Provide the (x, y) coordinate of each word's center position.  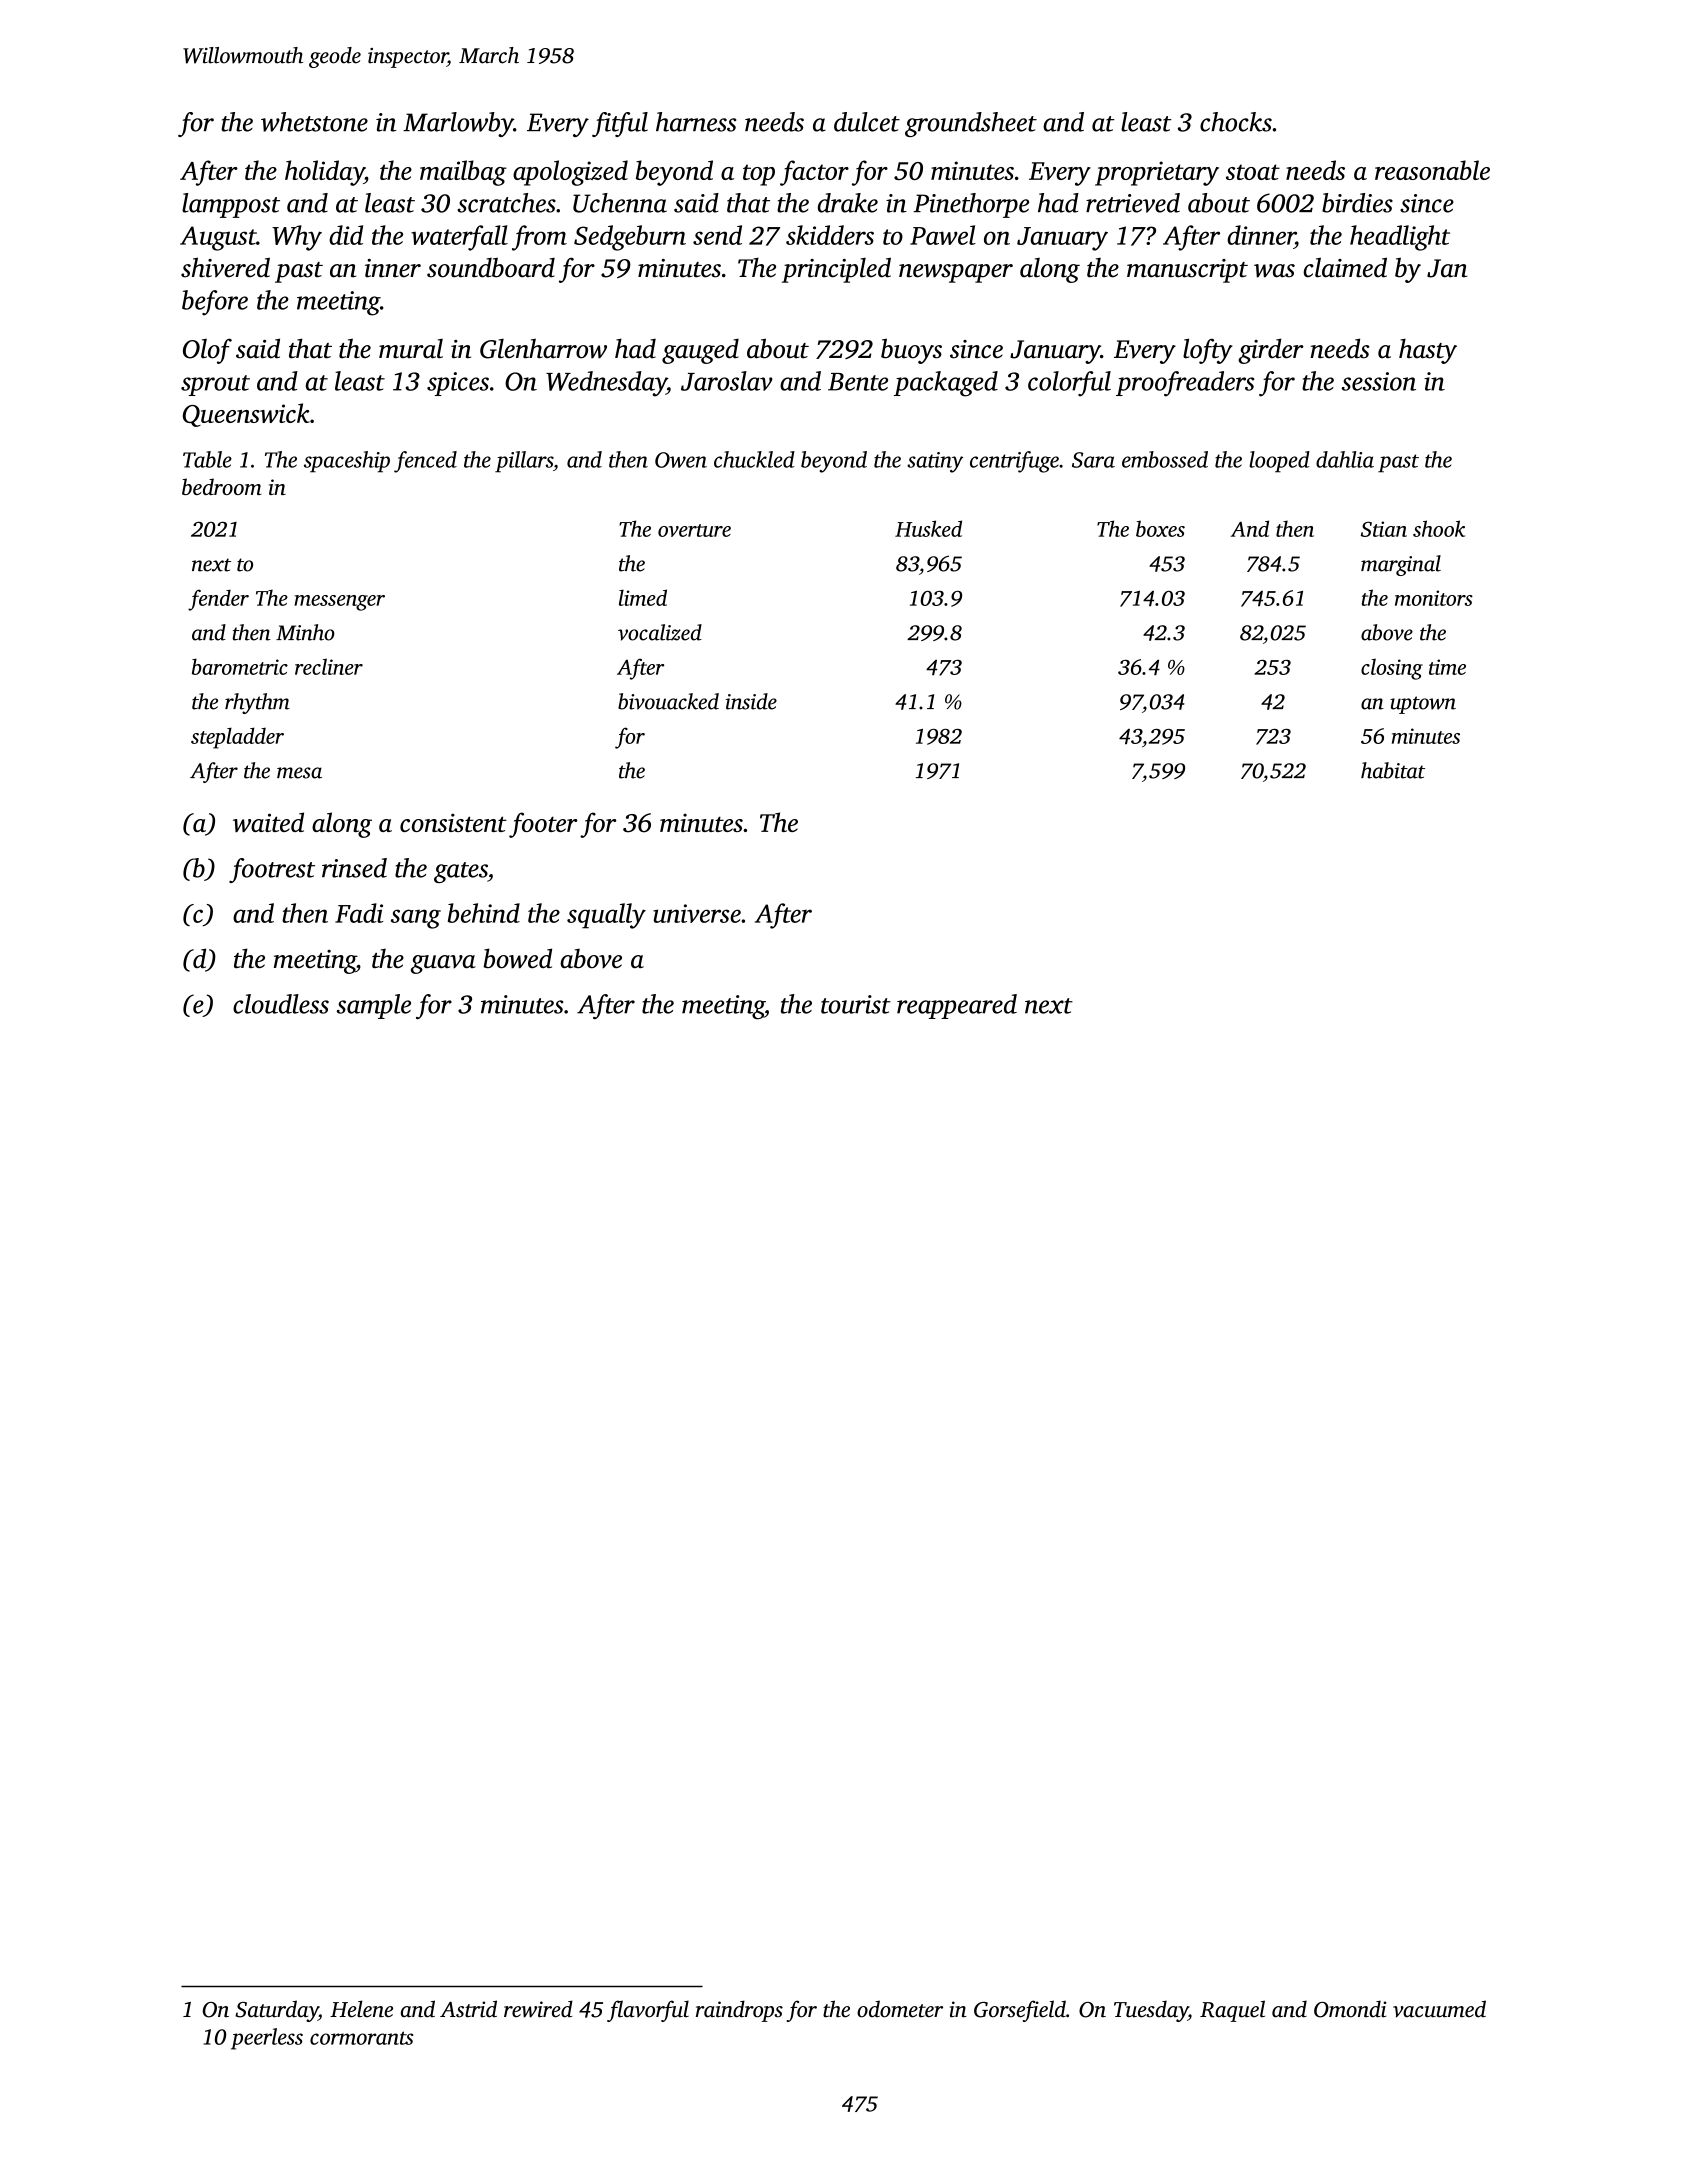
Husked (928, 528)
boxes (1160, 528)
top (759, 175)
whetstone (314, 122)
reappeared (957, 1006)
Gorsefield (1020, 2011)
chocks (1236, 122)
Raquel (1232, 2011)
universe (697, 913)
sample (374, 1006)
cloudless (281, 1004)
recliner (329, 666)
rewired (538, 2009)
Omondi (1350, 2009)
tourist (856, 1004)
